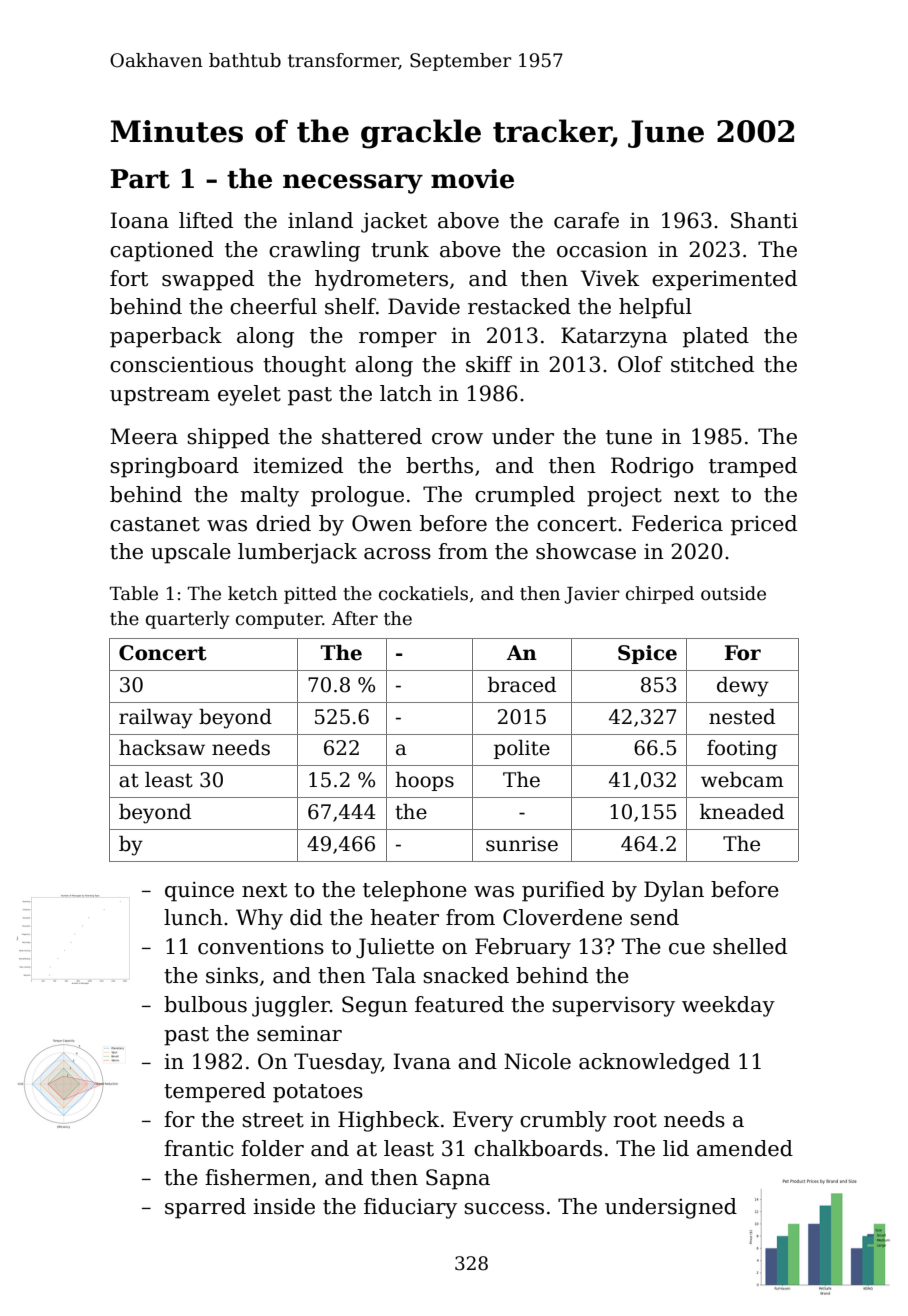 The height and width of the page is (1316, 908). I want to click on Table, so click(133, 593).
